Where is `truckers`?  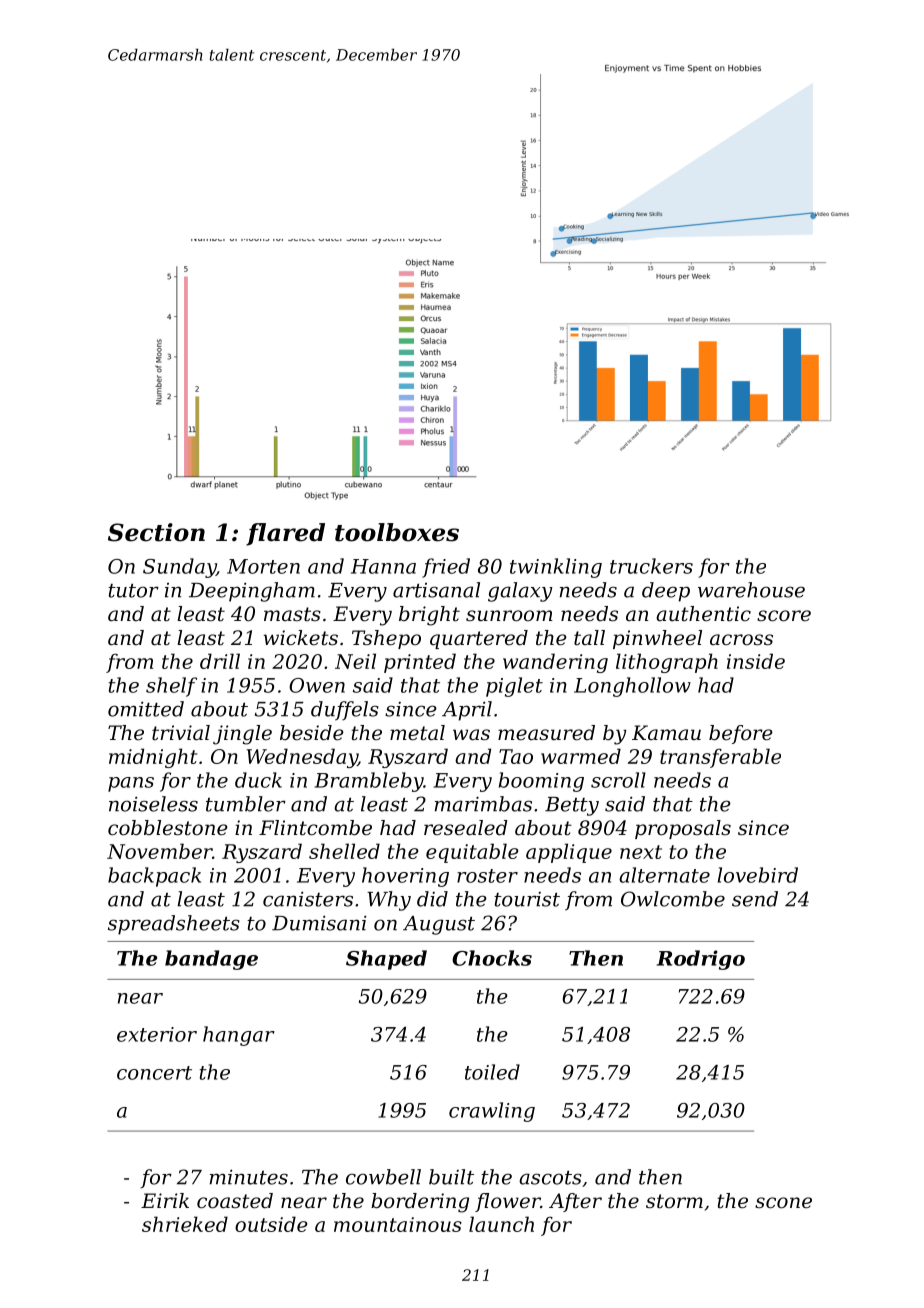
truckers is located at coordinates (651, 566).
